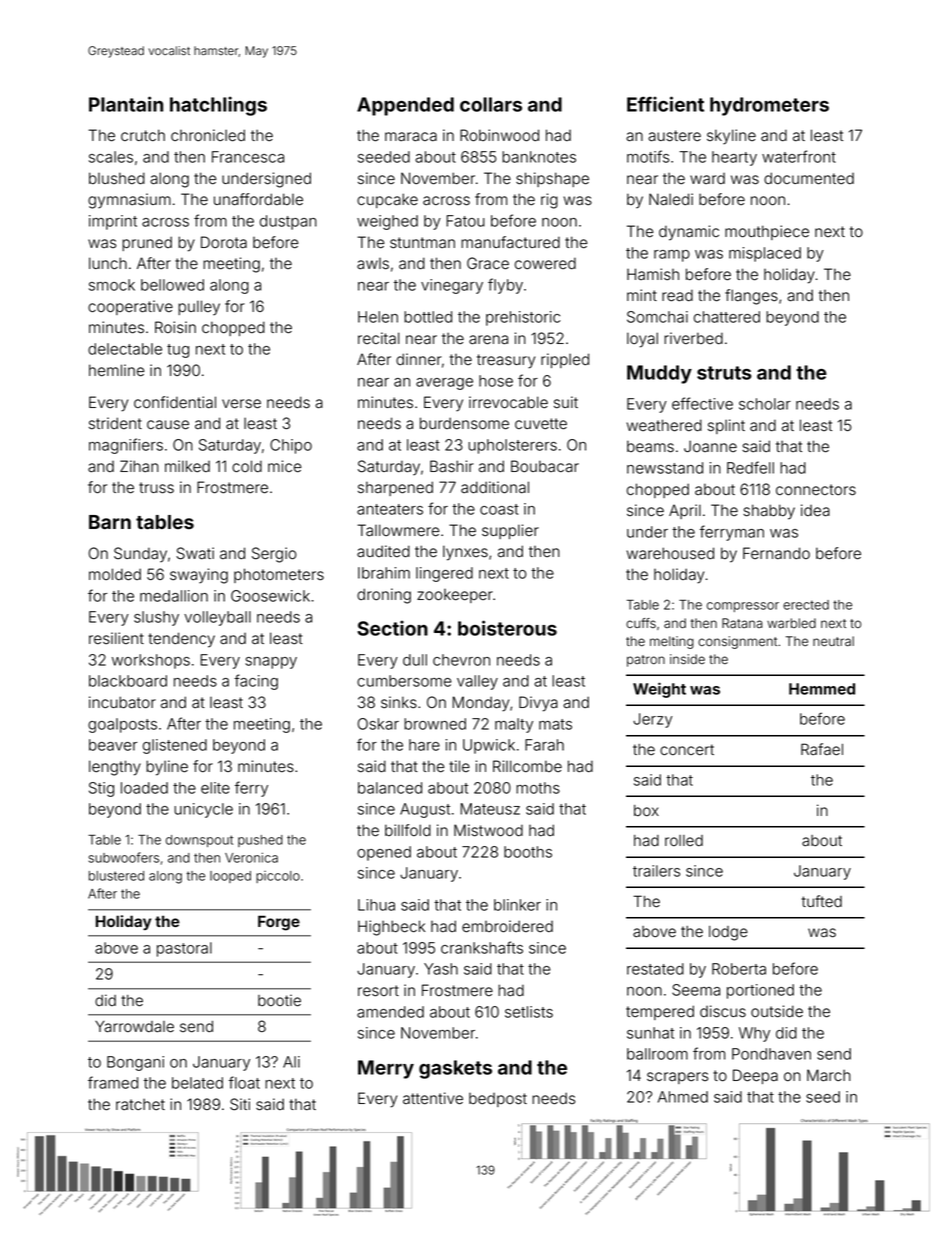 The width and height of the document is (952, 1233). Describe the element at coordinates (765, 404) in the document. I see `scholar` at that location.
